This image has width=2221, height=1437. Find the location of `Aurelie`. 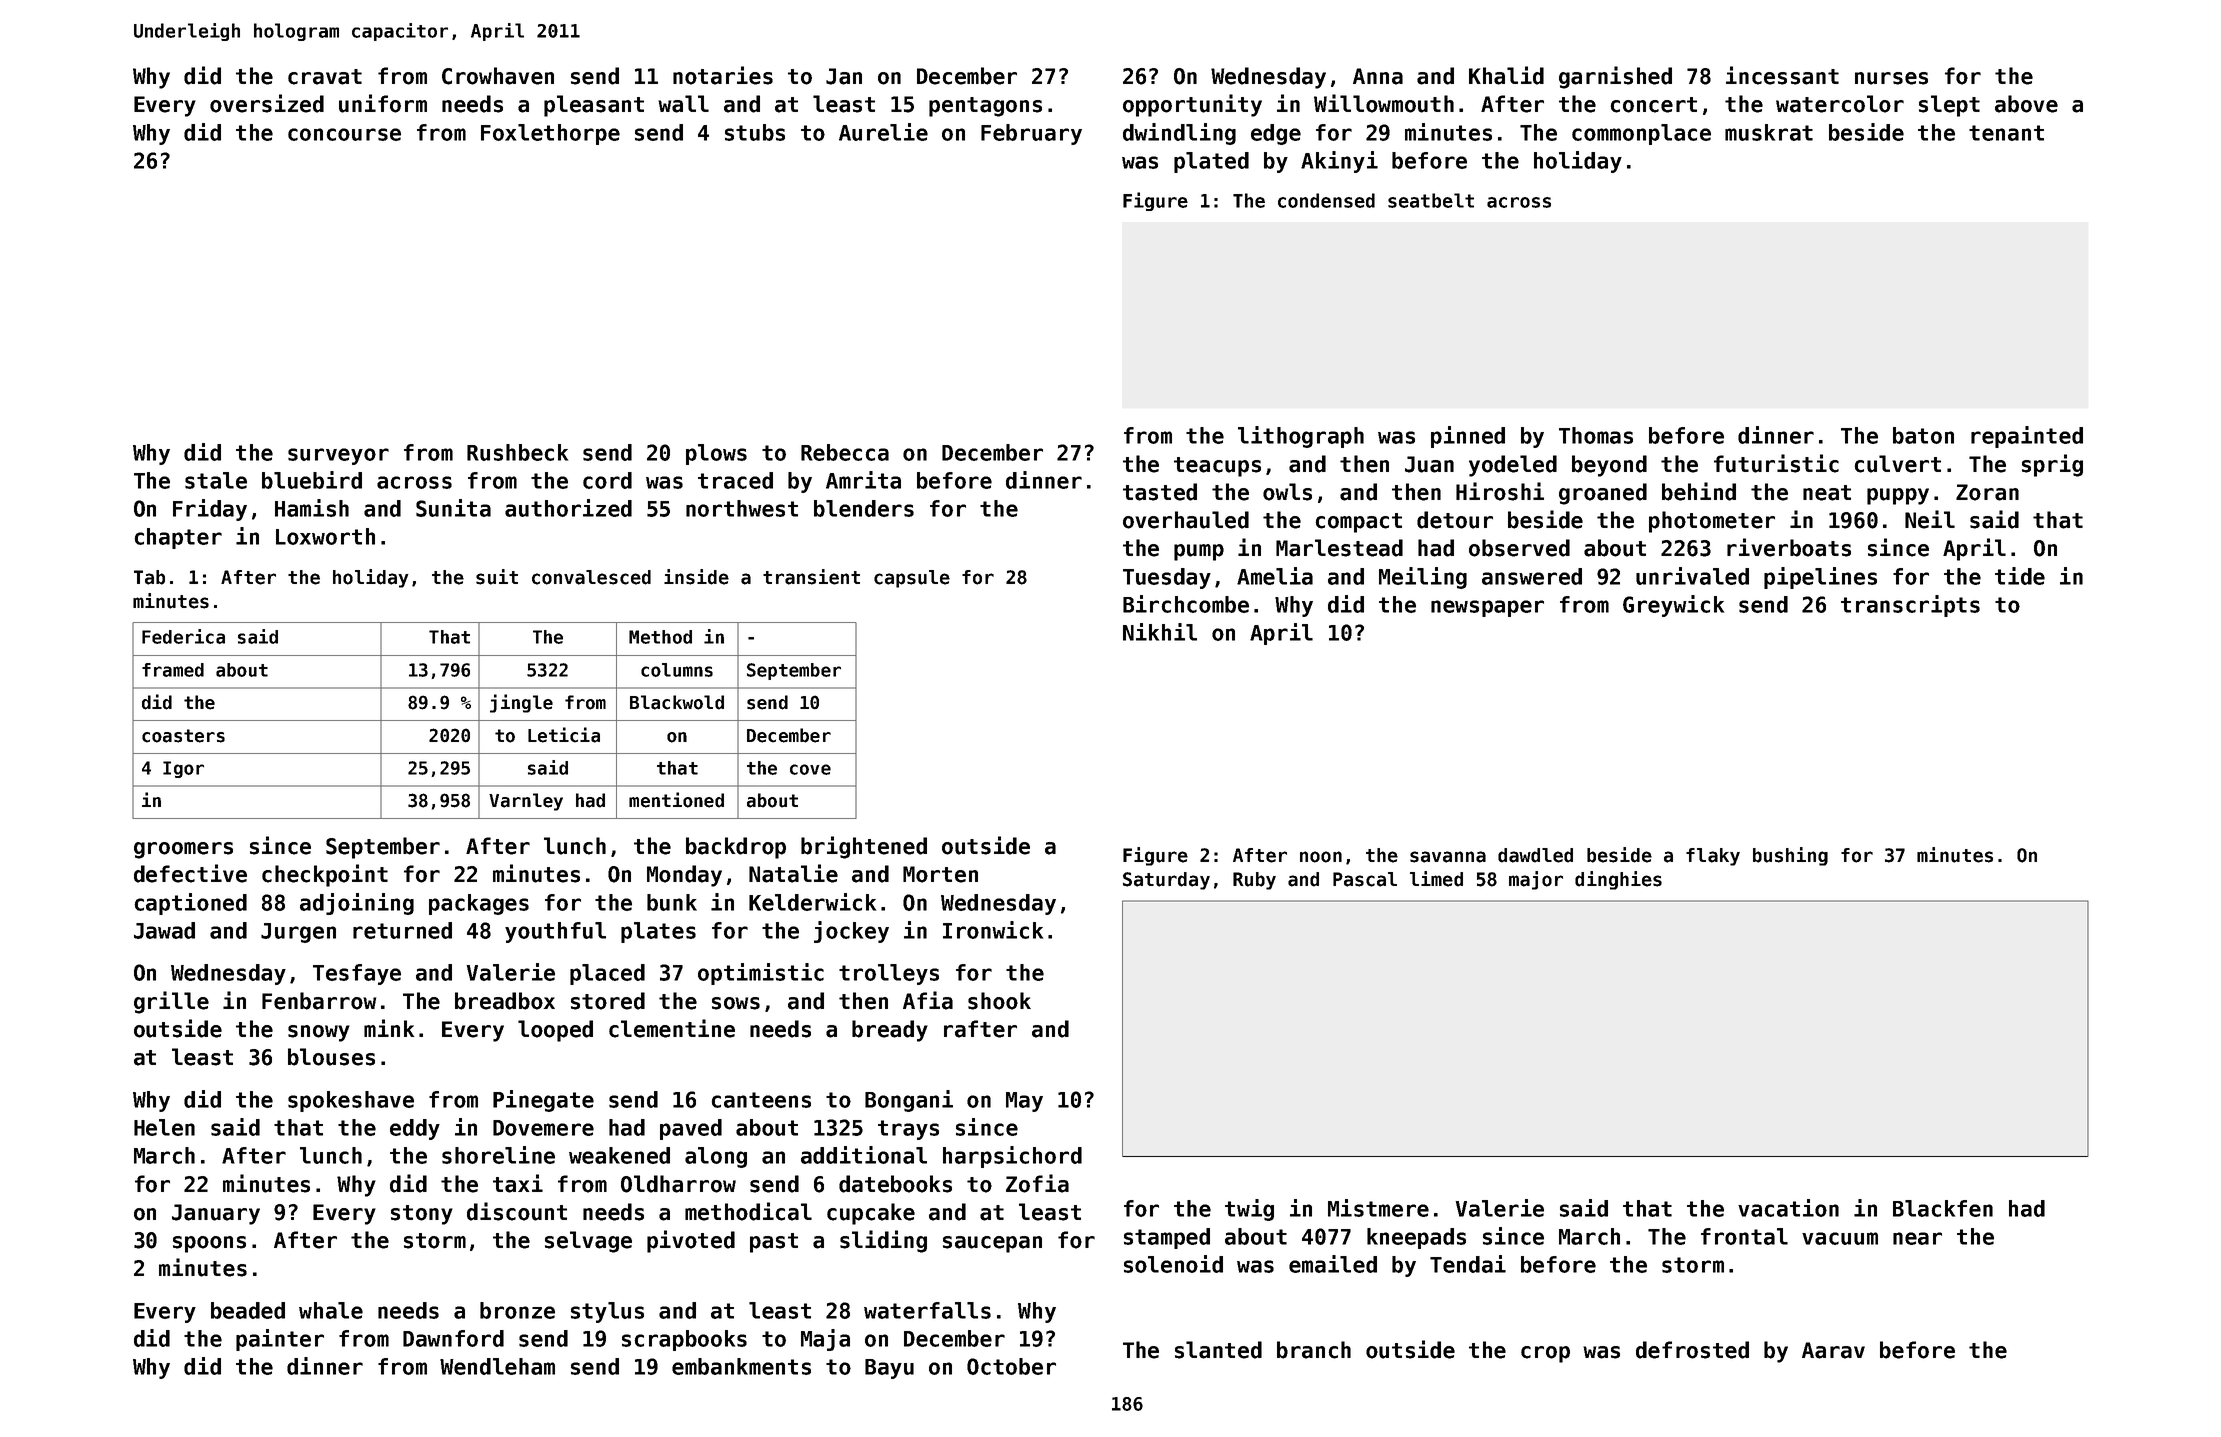

Aurelie is located at coordinates (883, 132).
